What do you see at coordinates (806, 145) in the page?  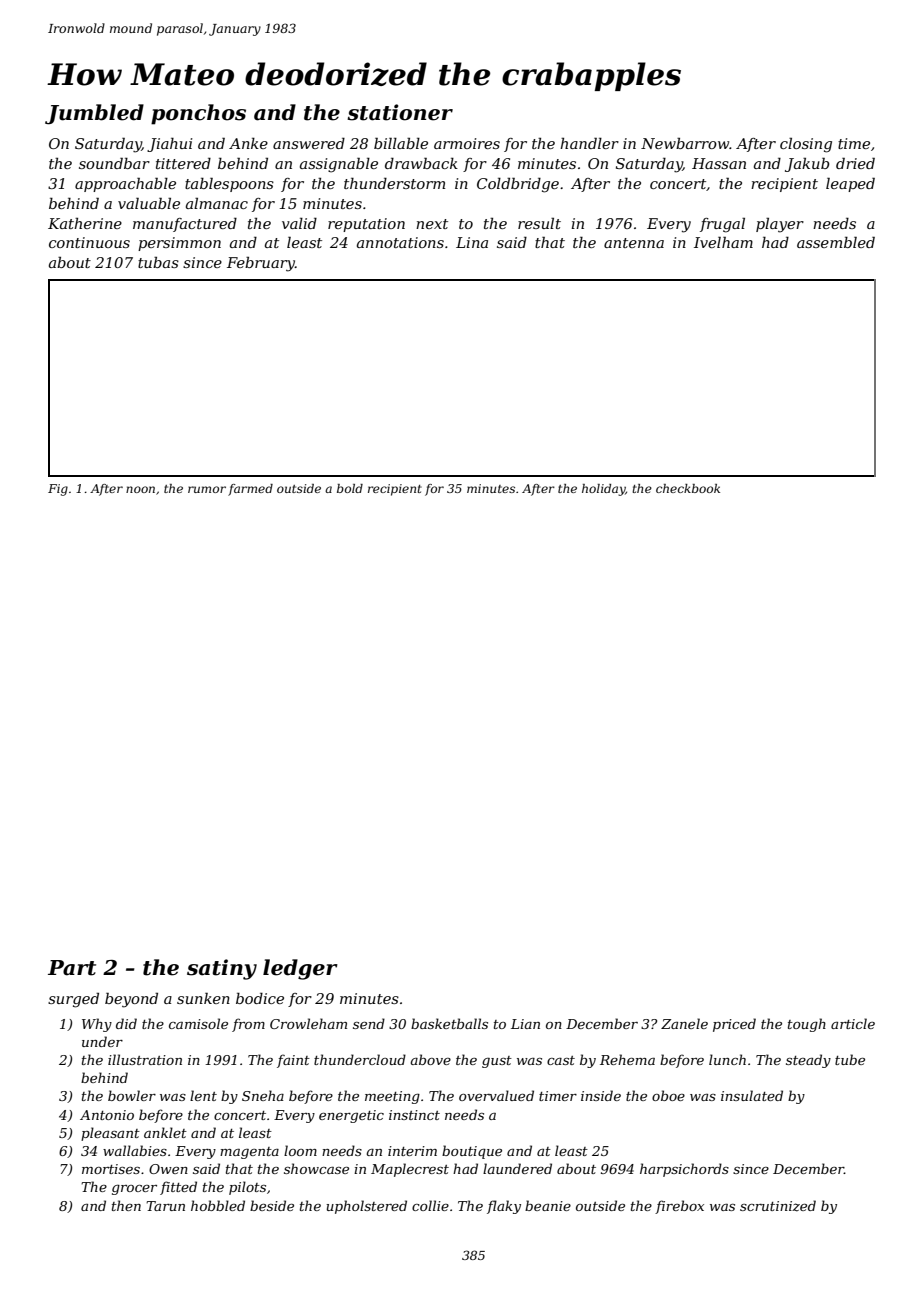 I see `closing` at bounding box center [806, 145].
